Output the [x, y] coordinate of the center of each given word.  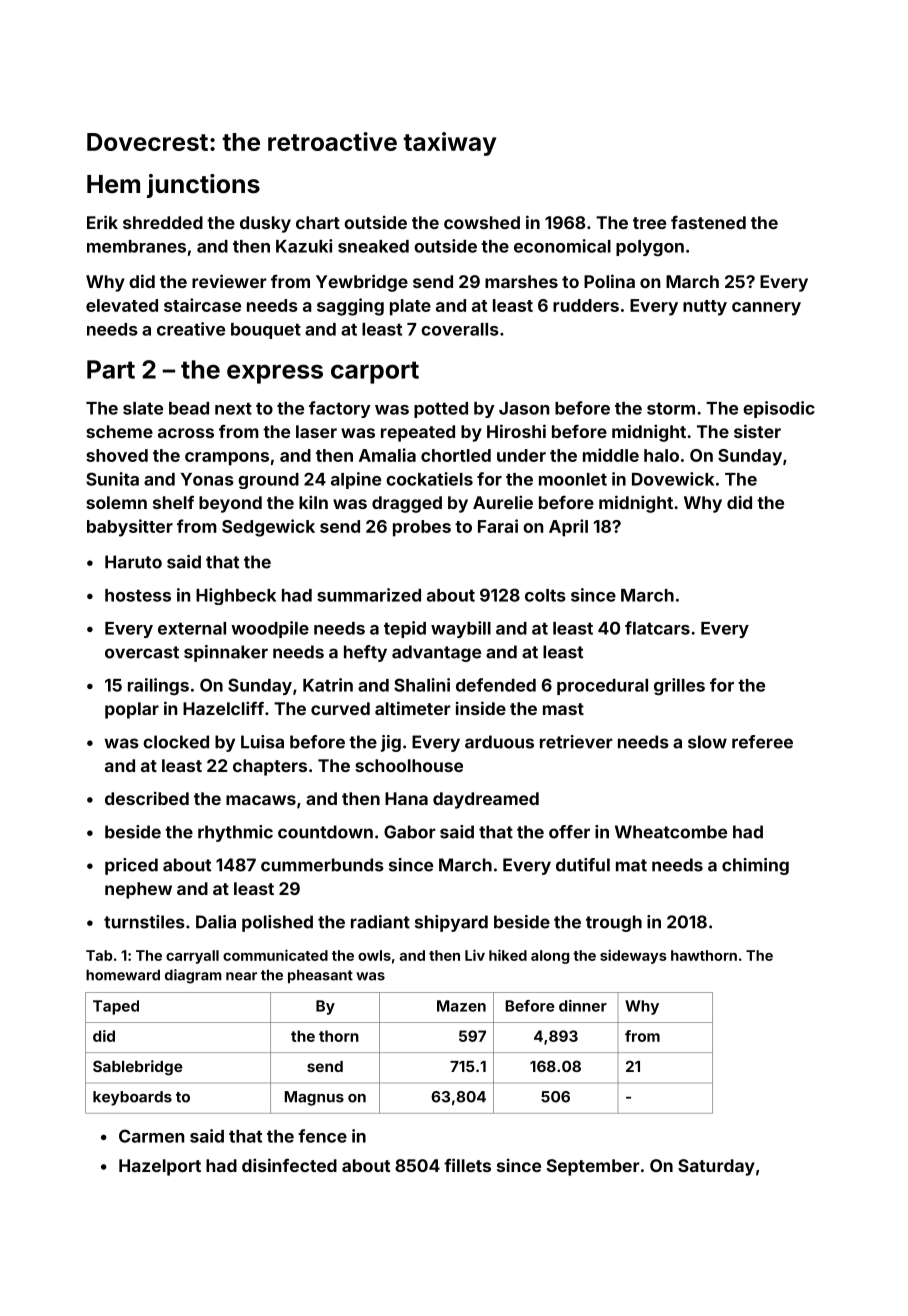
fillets [467, 1165]
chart [318, 222]
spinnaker [226, 653]
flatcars [657, 628]
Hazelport [160, 1167]
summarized [369, 595]
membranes [136, 246]
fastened [708, 222]
